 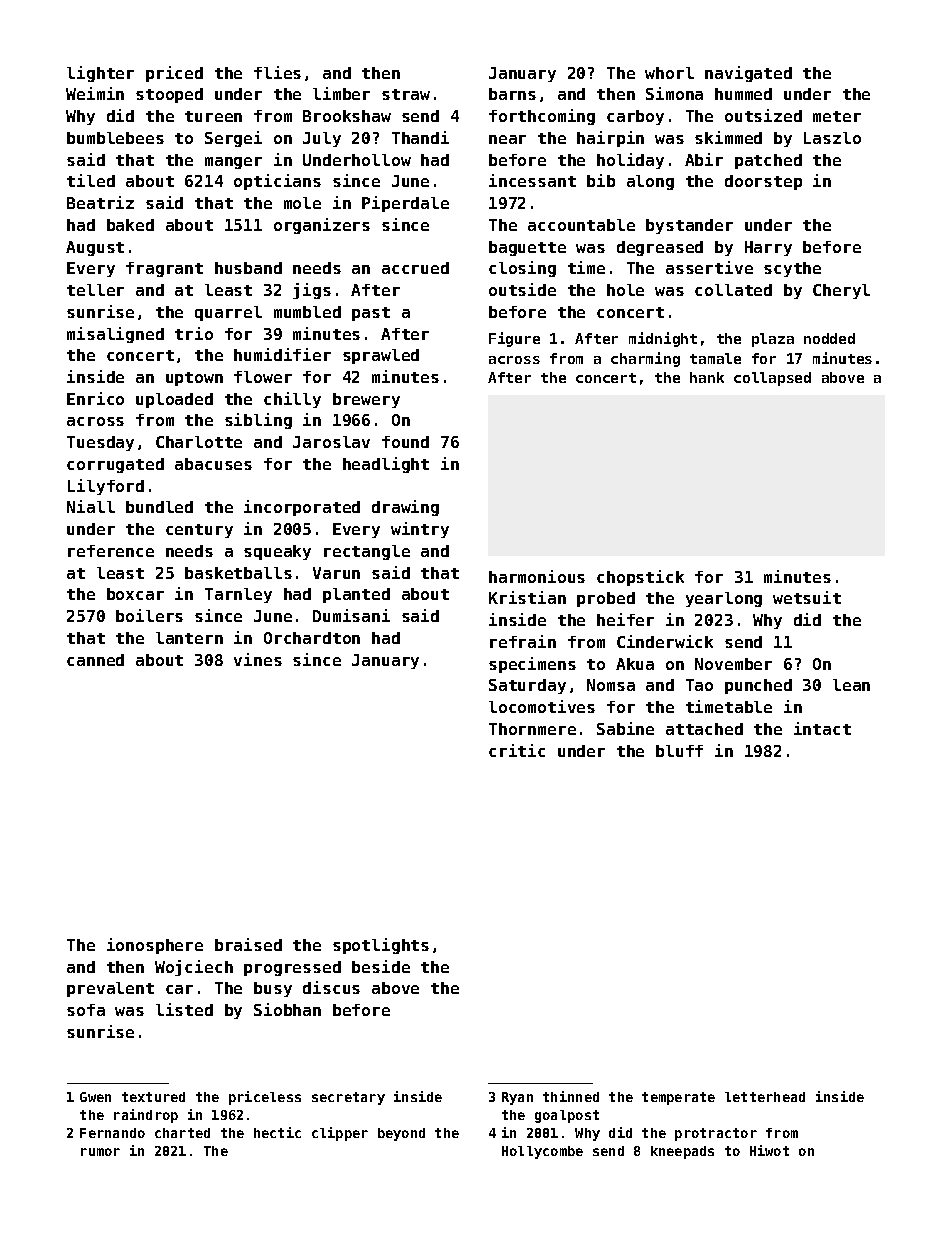 What do you see at coordinates (724, 599) in the page?
I see `yearlong` at bounding box center [724, 599].
